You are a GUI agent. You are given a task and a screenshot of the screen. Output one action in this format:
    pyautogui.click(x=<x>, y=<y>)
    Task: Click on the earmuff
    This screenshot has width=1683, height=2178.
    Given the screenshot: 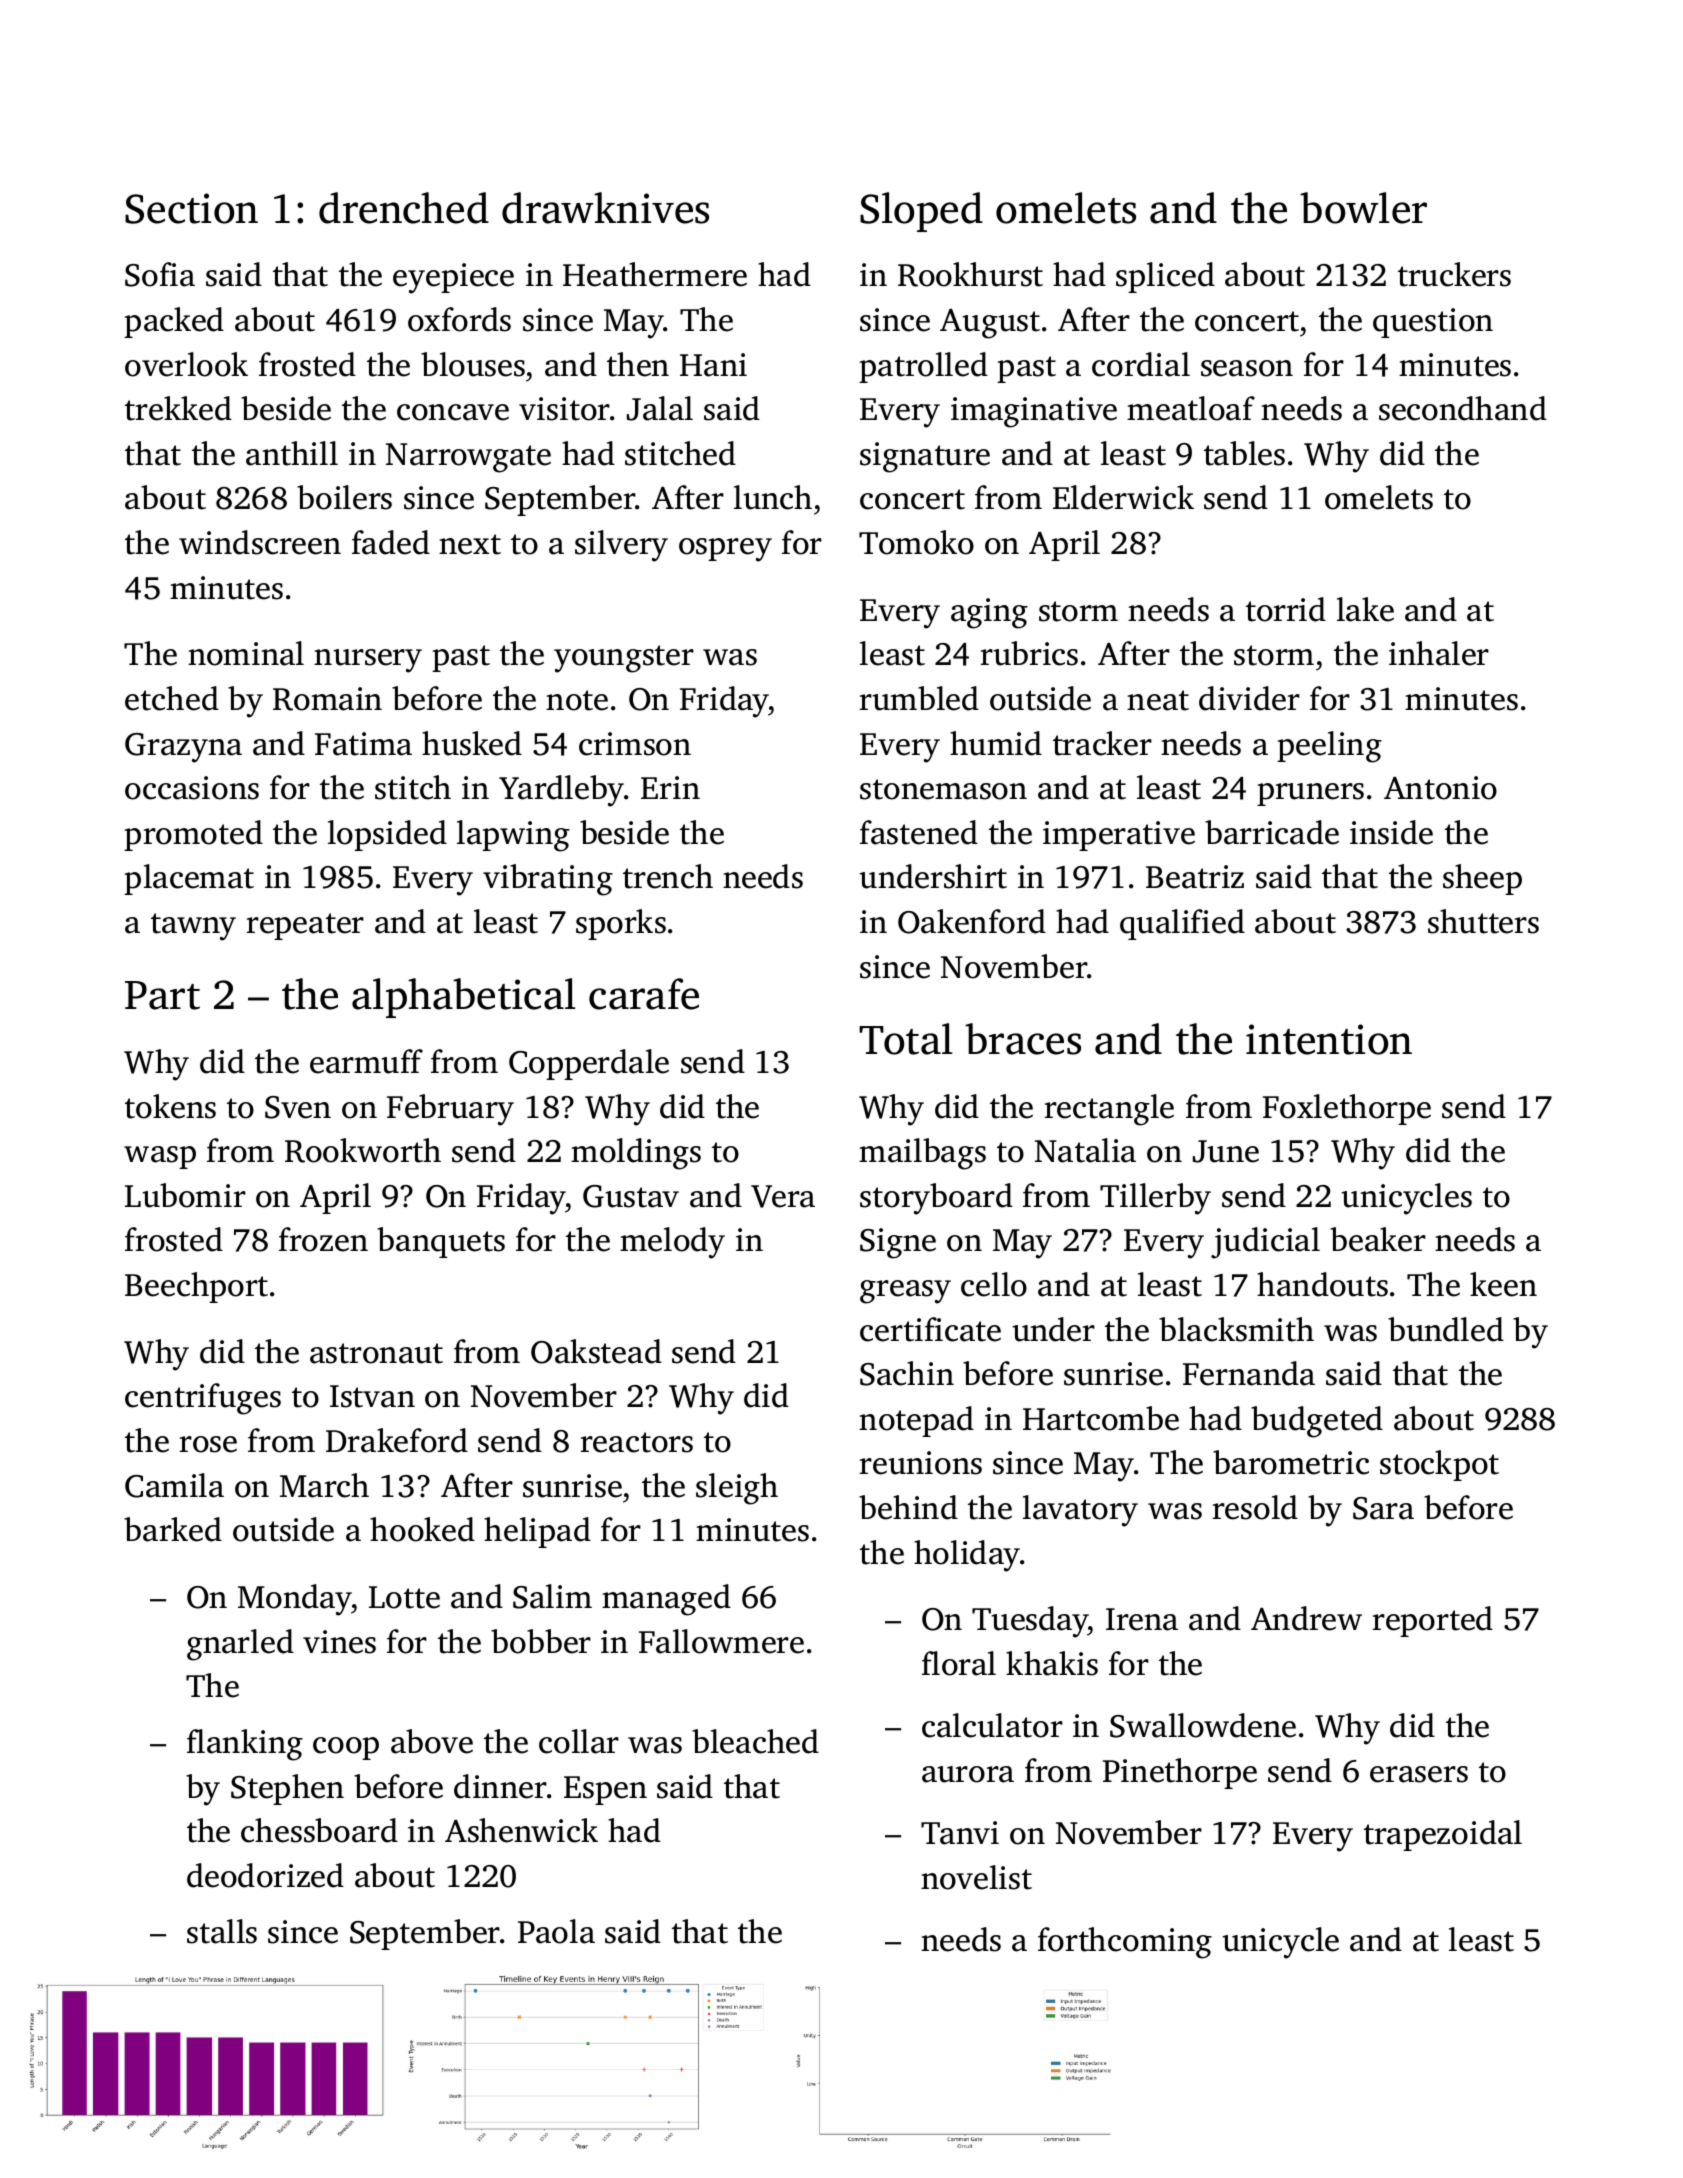 What is the action you would take?
    pyautogui.click(x=366, y=1061)
